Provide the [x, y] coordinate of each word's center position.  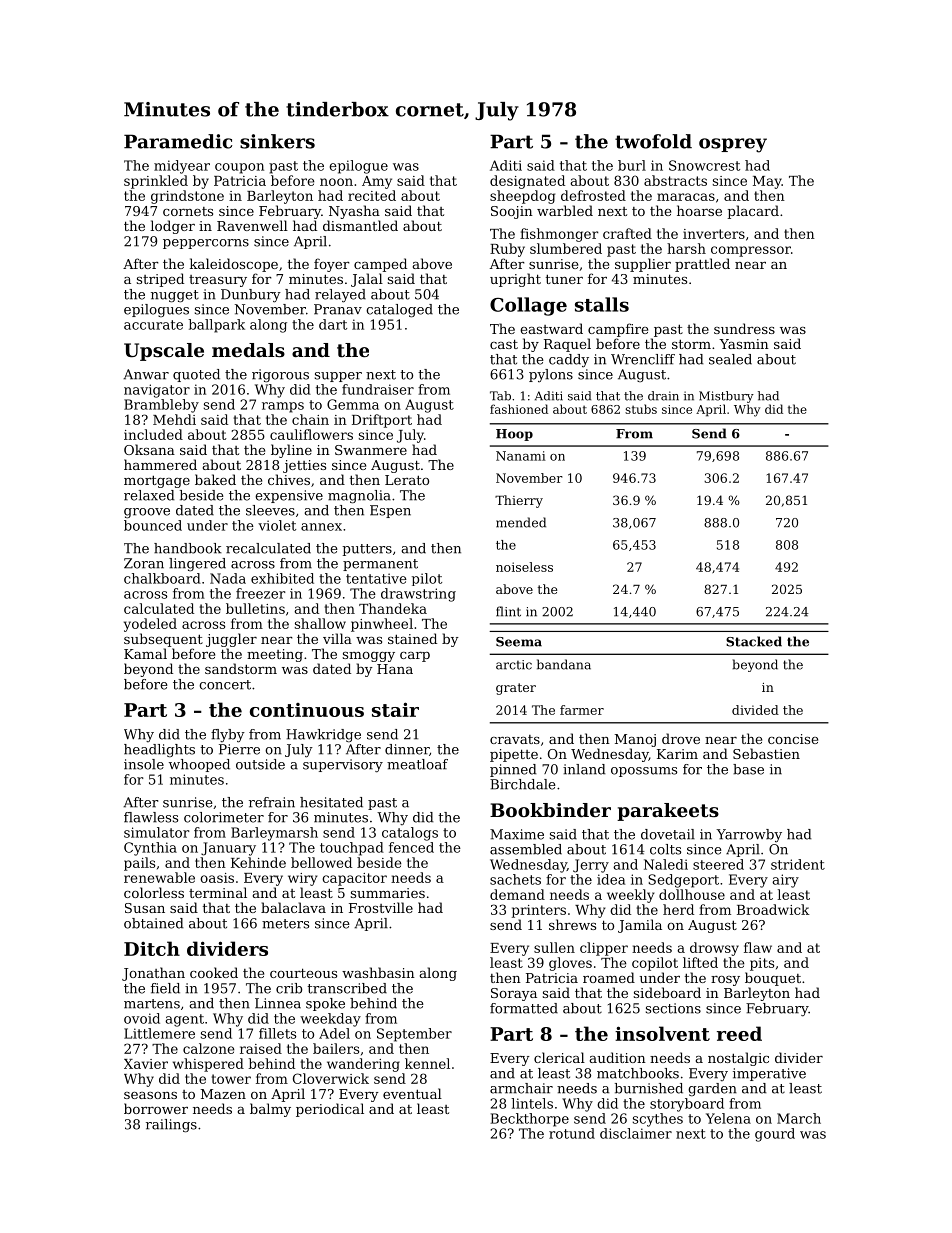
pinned [513, 770]
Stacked [754, 641]
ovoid [142, 1018]
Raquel [567, 345]
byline [291, 451]
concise [793, 739]
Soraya [514, 994]
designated [527, 182]
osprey [733, 145]
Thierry [519, 501]
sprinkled [156, 182]
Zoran [144, 563]
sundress [744, 328]
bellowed [321, 862]
